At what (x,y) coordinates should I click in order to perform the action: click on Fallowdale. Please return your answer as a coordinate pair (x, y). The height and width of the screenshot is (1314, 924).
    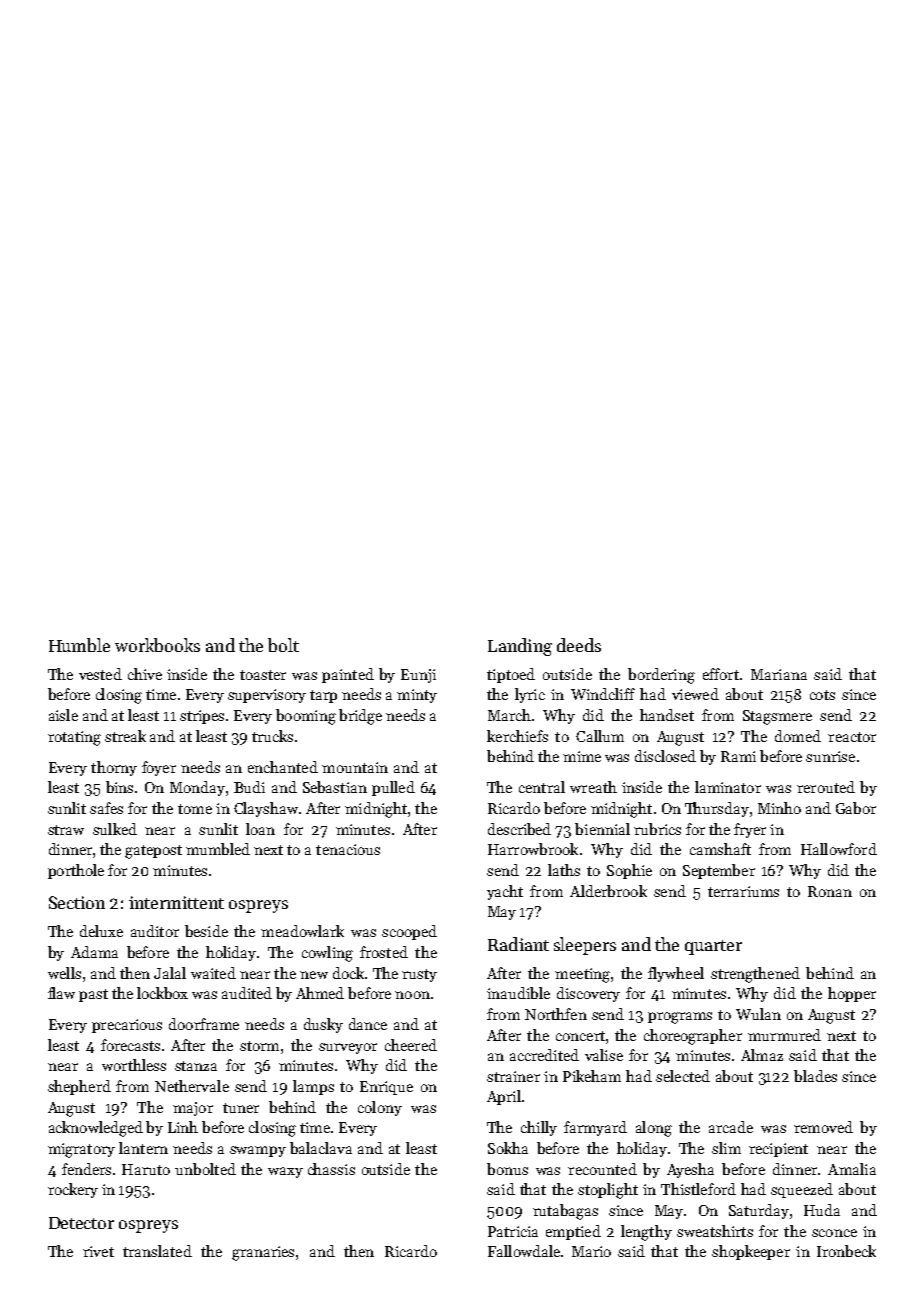
    Looking at the image, I should click on (524, 1251).
